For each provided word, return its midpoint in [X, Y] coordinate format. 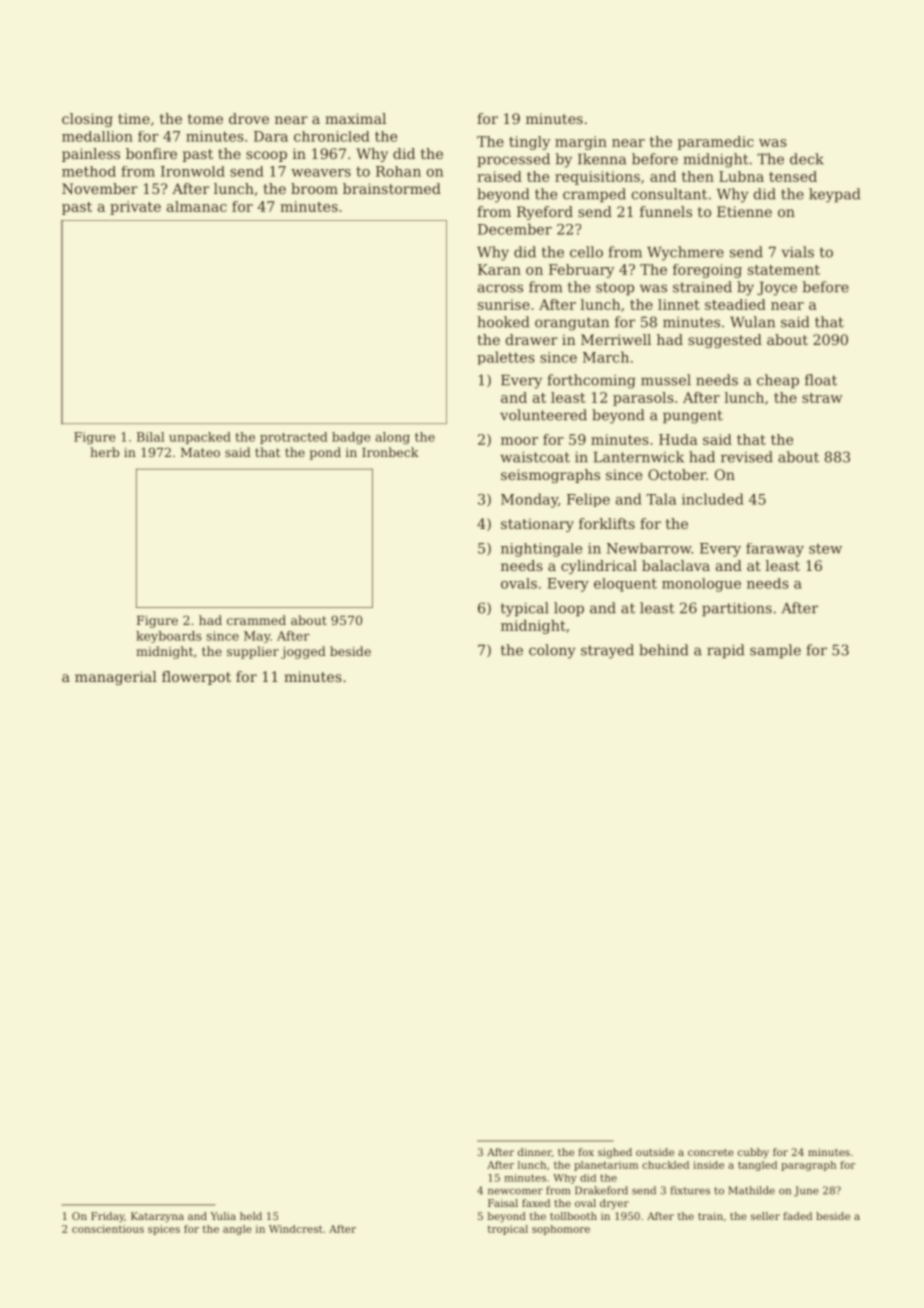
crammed [256, 620]
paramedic [715, 143]
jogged [303, 652]
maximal [355, 118]
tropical [508, 1230]
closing [87, 120]
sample [775, 651]
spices [164, 1230]
